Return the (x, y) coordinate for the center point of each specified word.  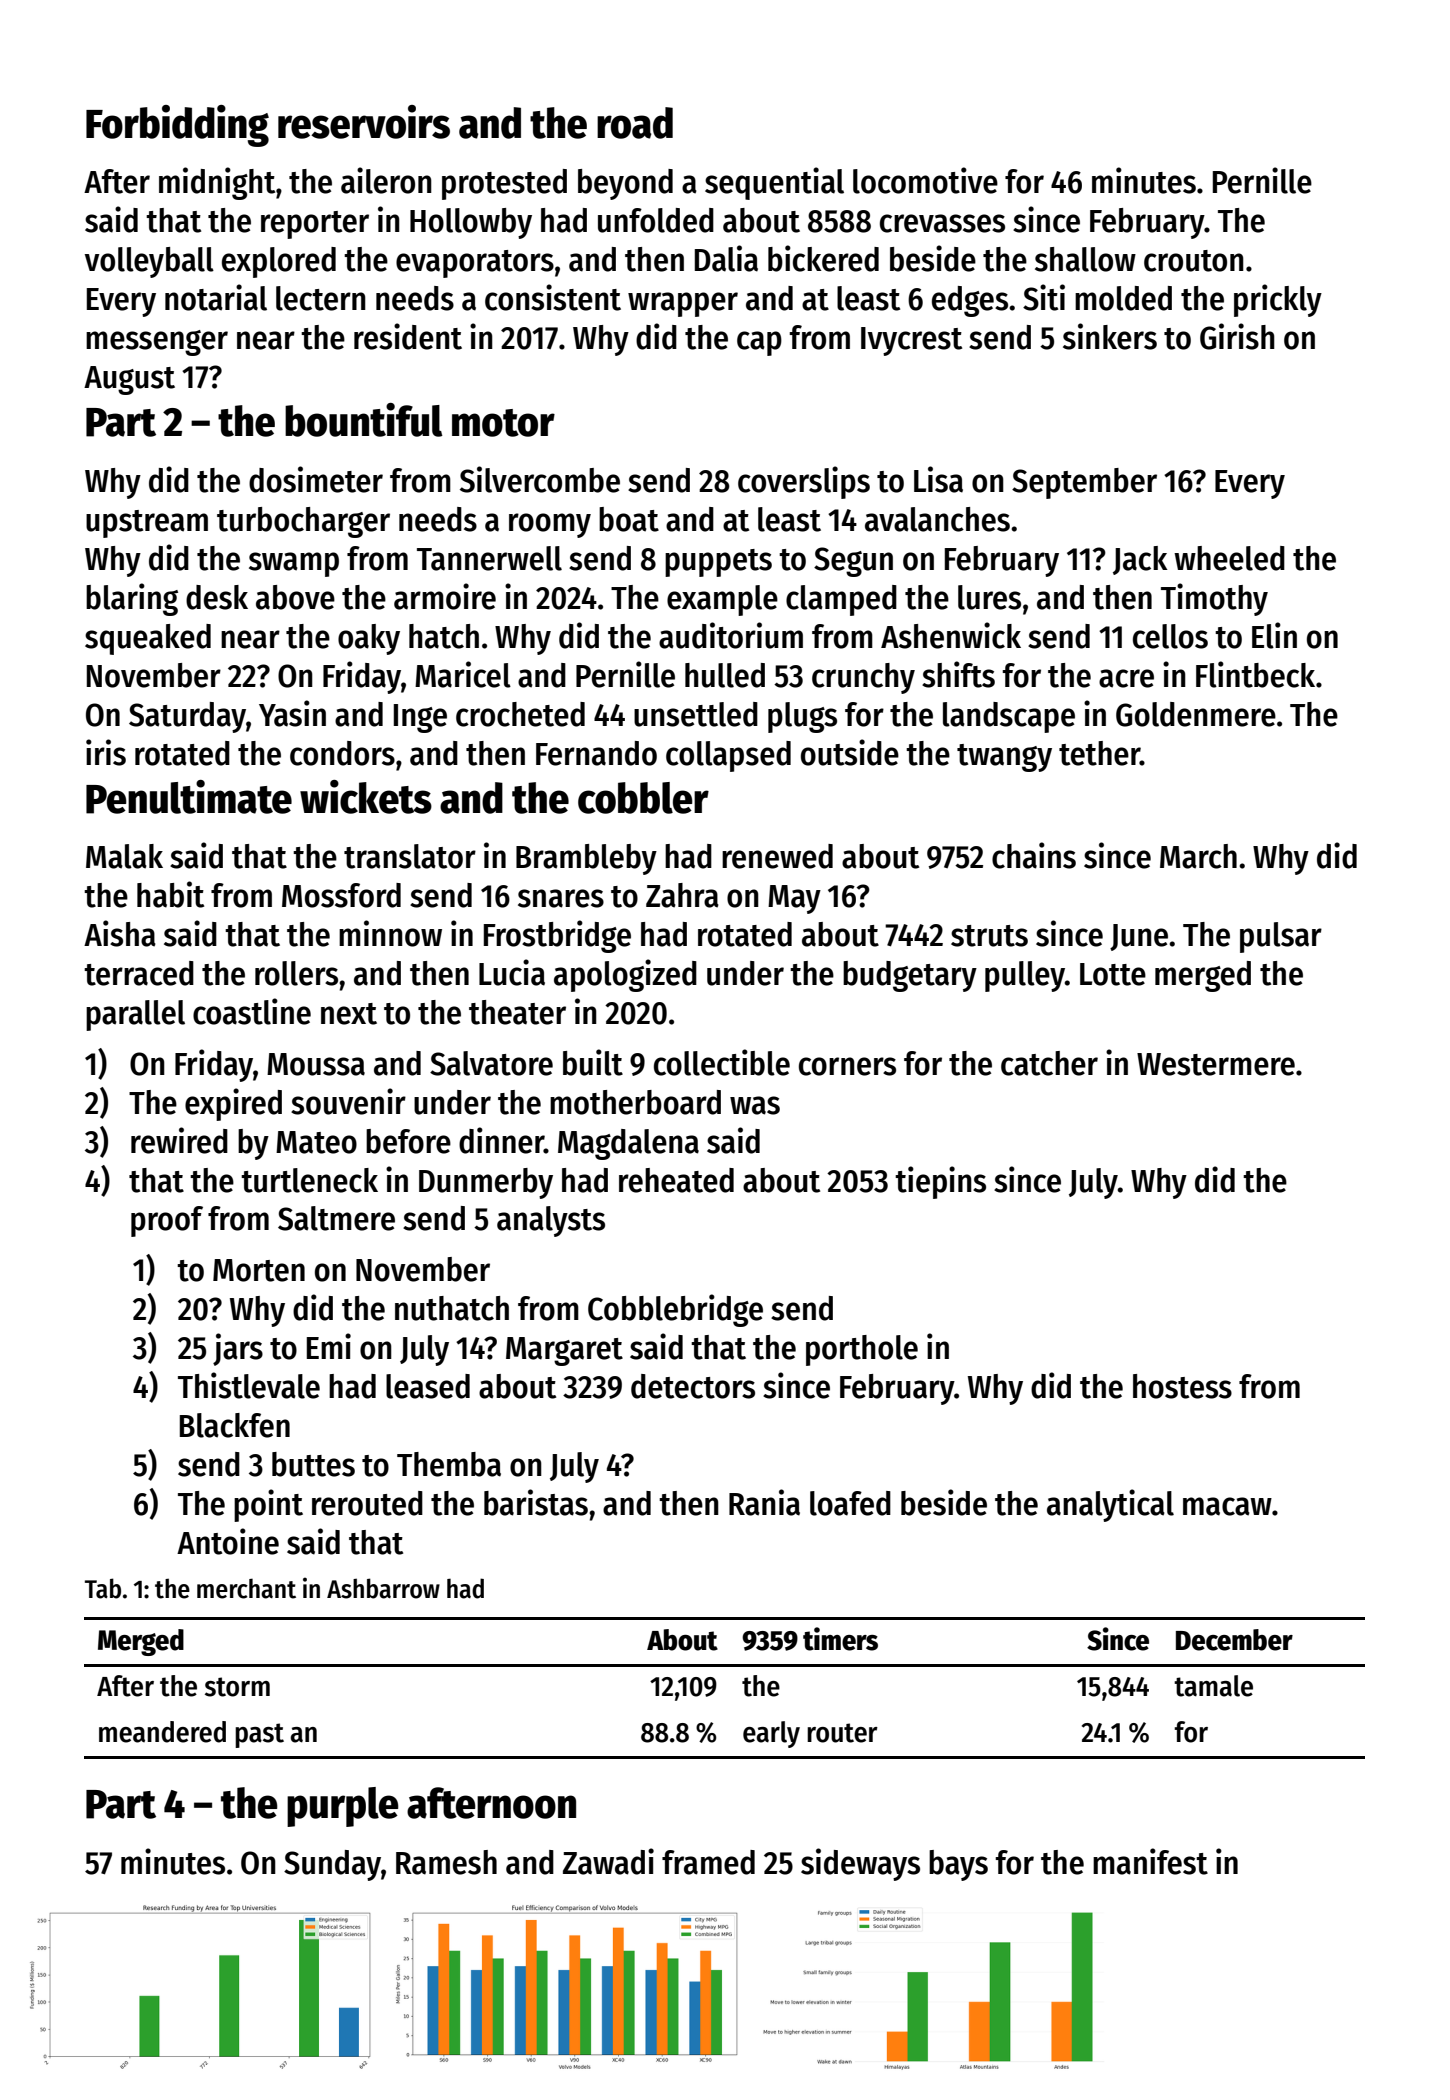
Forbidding (177, 126)
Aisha (120, 933)
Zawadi (608, 1861)
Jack (1140, 560)
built (593, 1062)
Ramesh (446, 1862)
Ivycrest (911, 341)
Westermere (1216, 1064)
